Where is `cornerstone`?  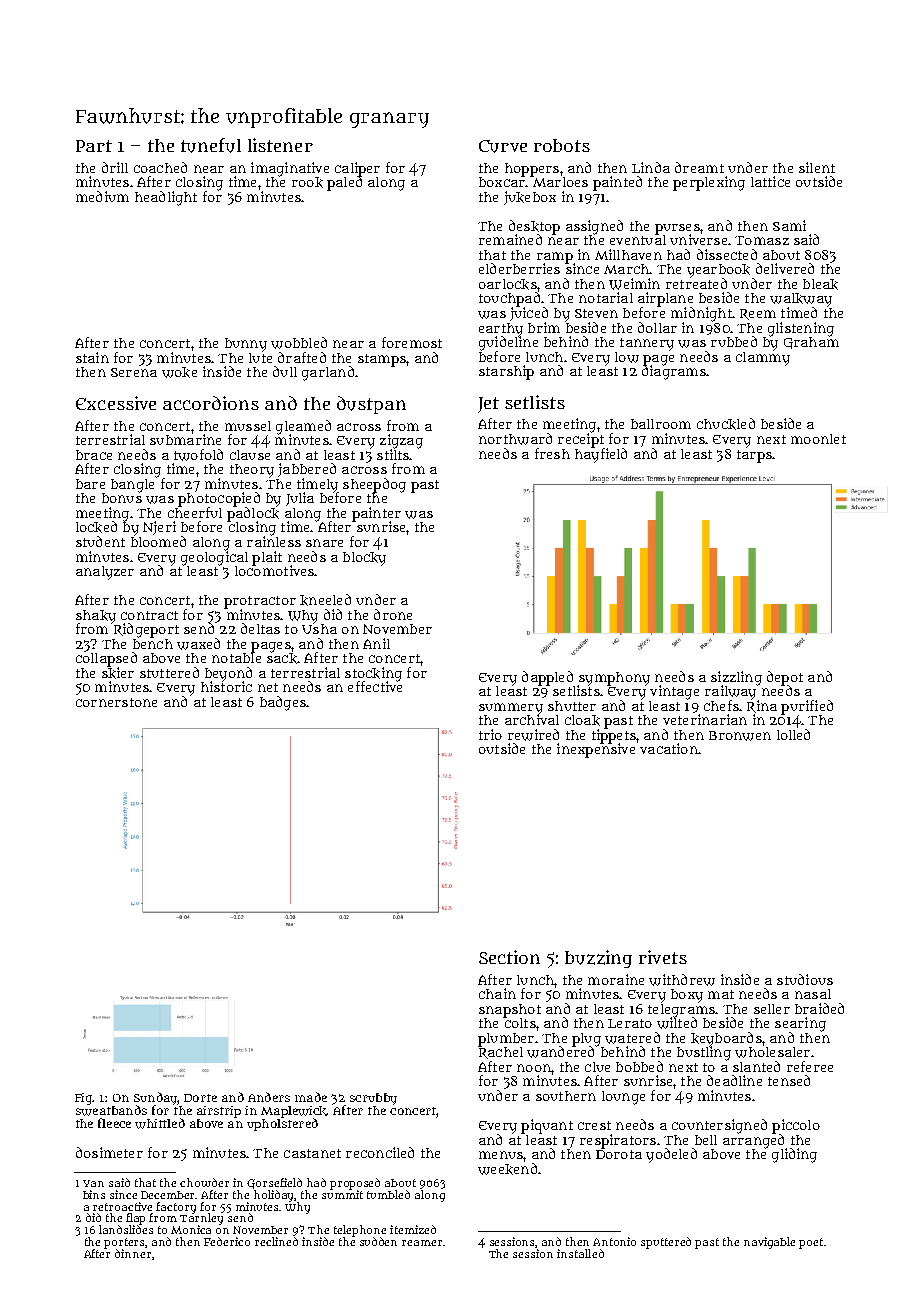 cornerstone is located at coordinates (116, 702).
